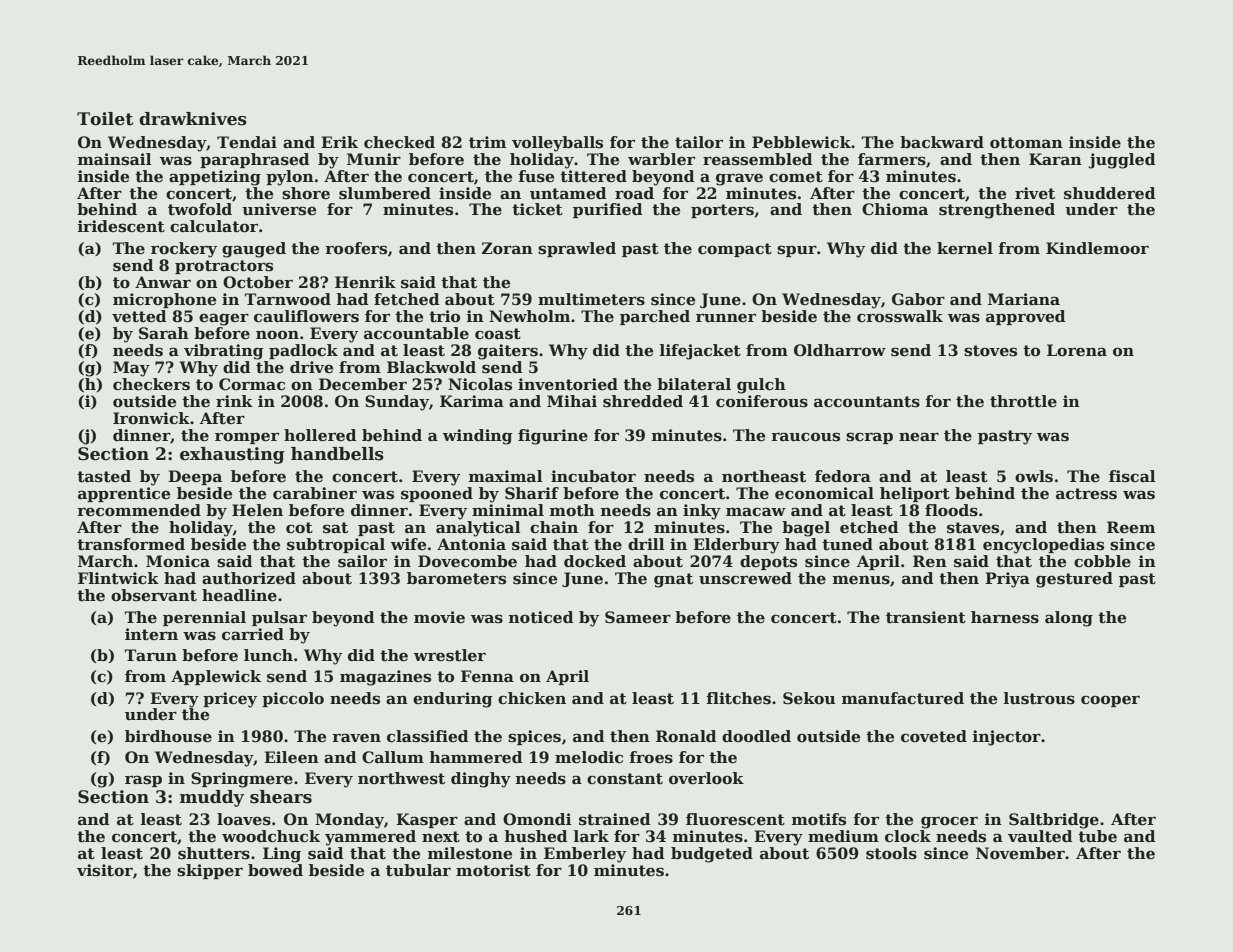  I want to click on carabiner, so click(315, 493).
